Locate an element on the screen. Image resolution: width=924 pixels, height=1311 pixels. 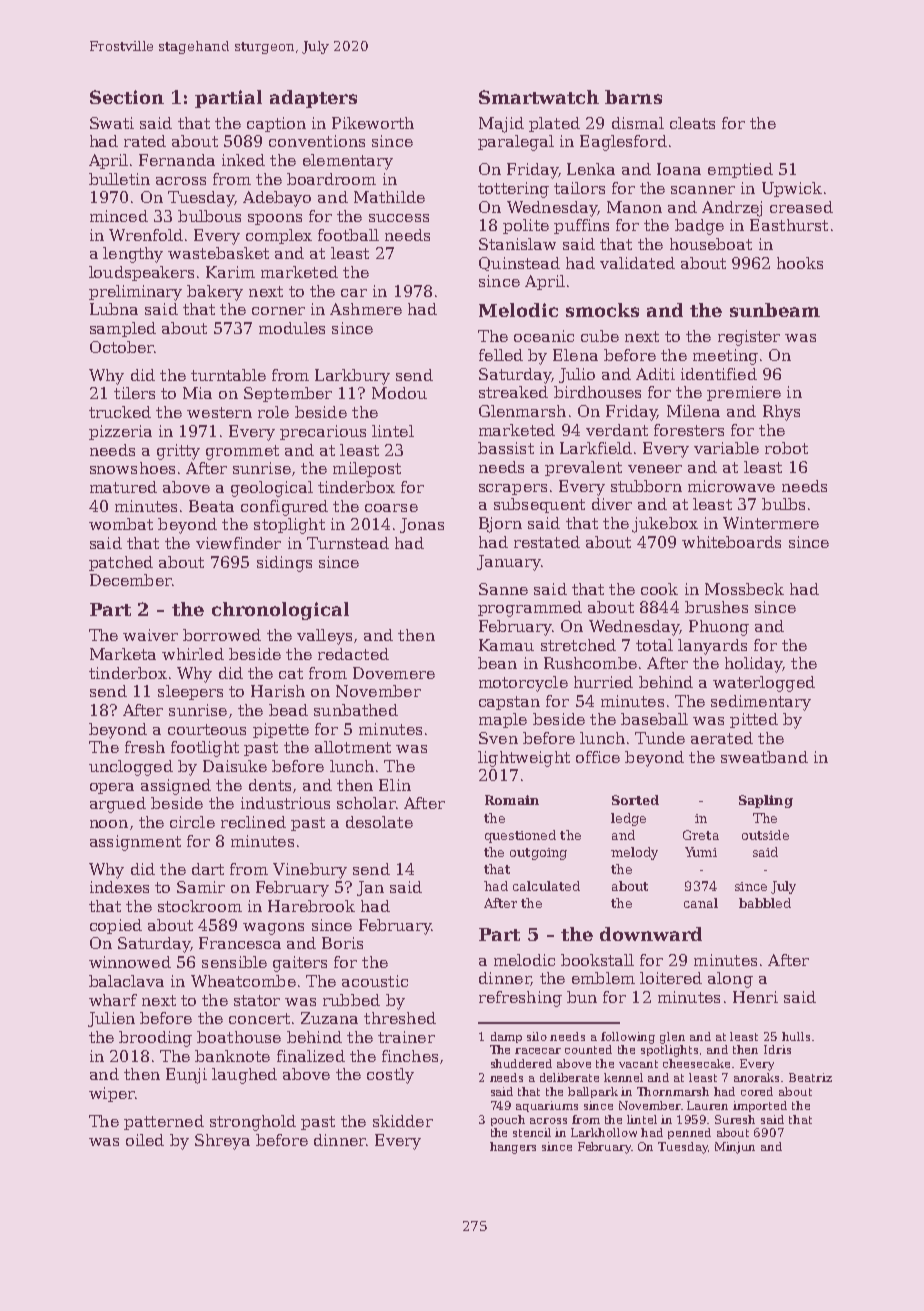
whirled is located at coordinates (193, 654).
